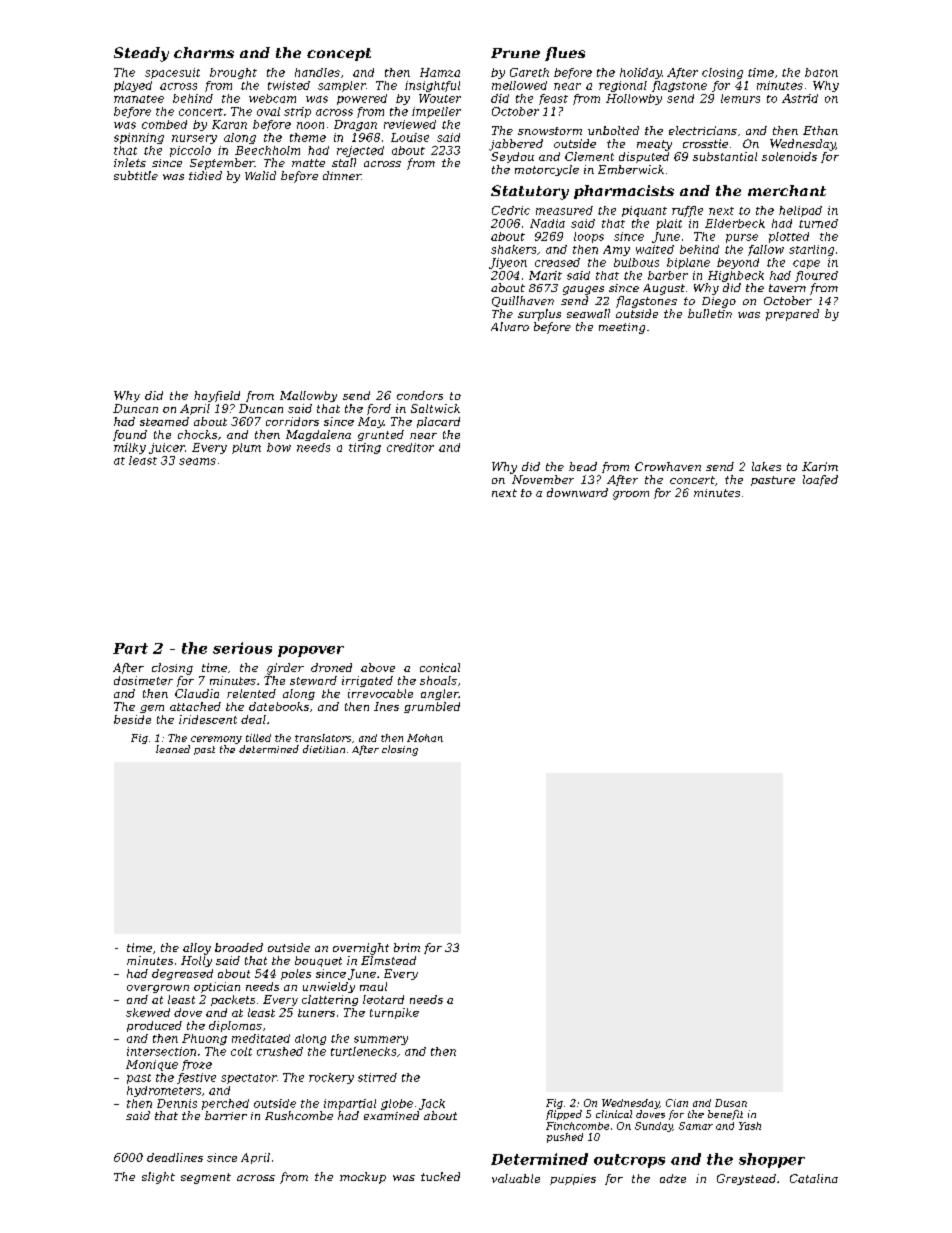  What do you see at coordinates (432, 707) in the image?
I see `grumbled` at bounding box center [432, 707].
